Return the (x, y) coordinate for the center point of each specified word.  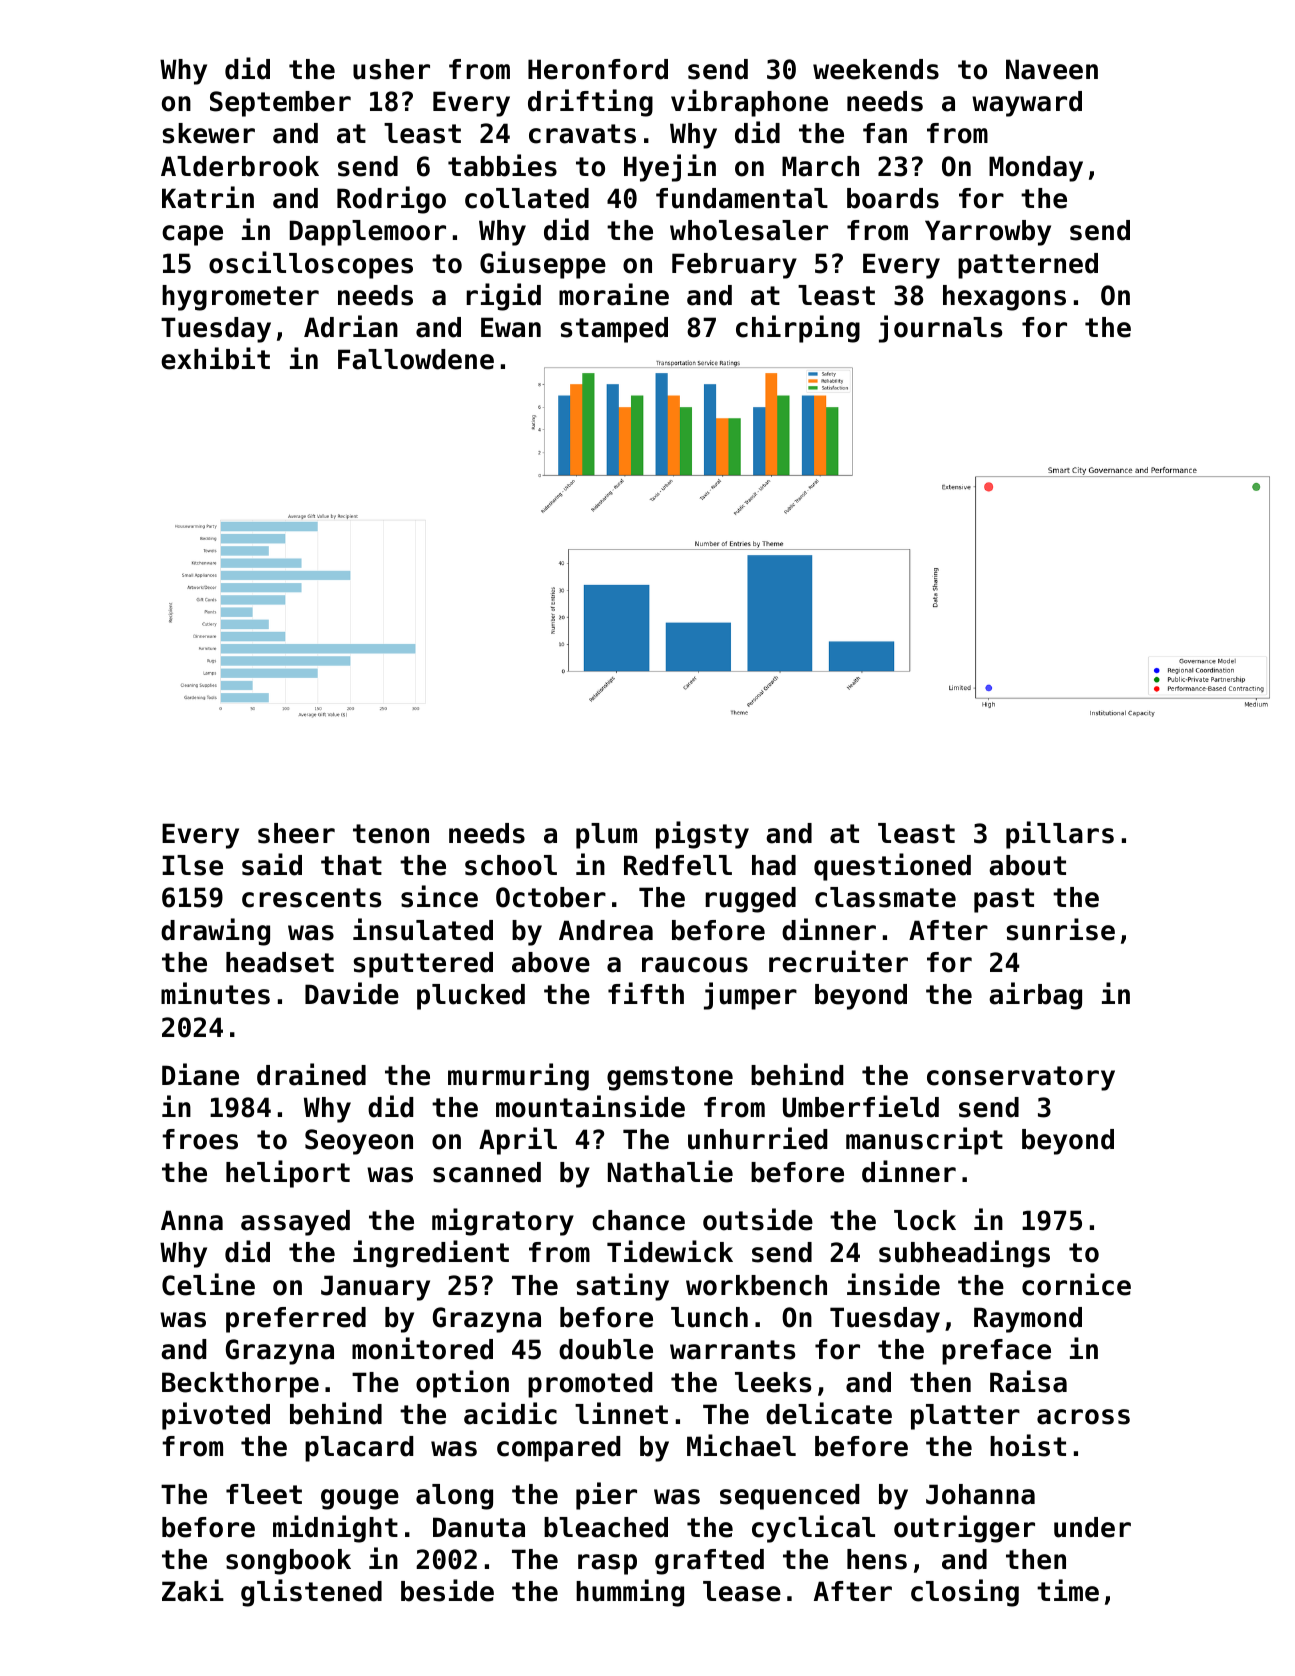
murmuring (518, 1077)
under (1092, 1527)
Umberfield (861, 1106)
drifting (590, 103)
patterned (1028, 266)
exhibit (215, 358)
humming (630, 1593)
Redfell (678, 865)
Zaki (193, 1590)
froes (200, 1139)
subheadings (964, 1254)
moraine (614, 294)
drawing (215, 932)
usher (391, 69)
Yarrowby (988, 233)
